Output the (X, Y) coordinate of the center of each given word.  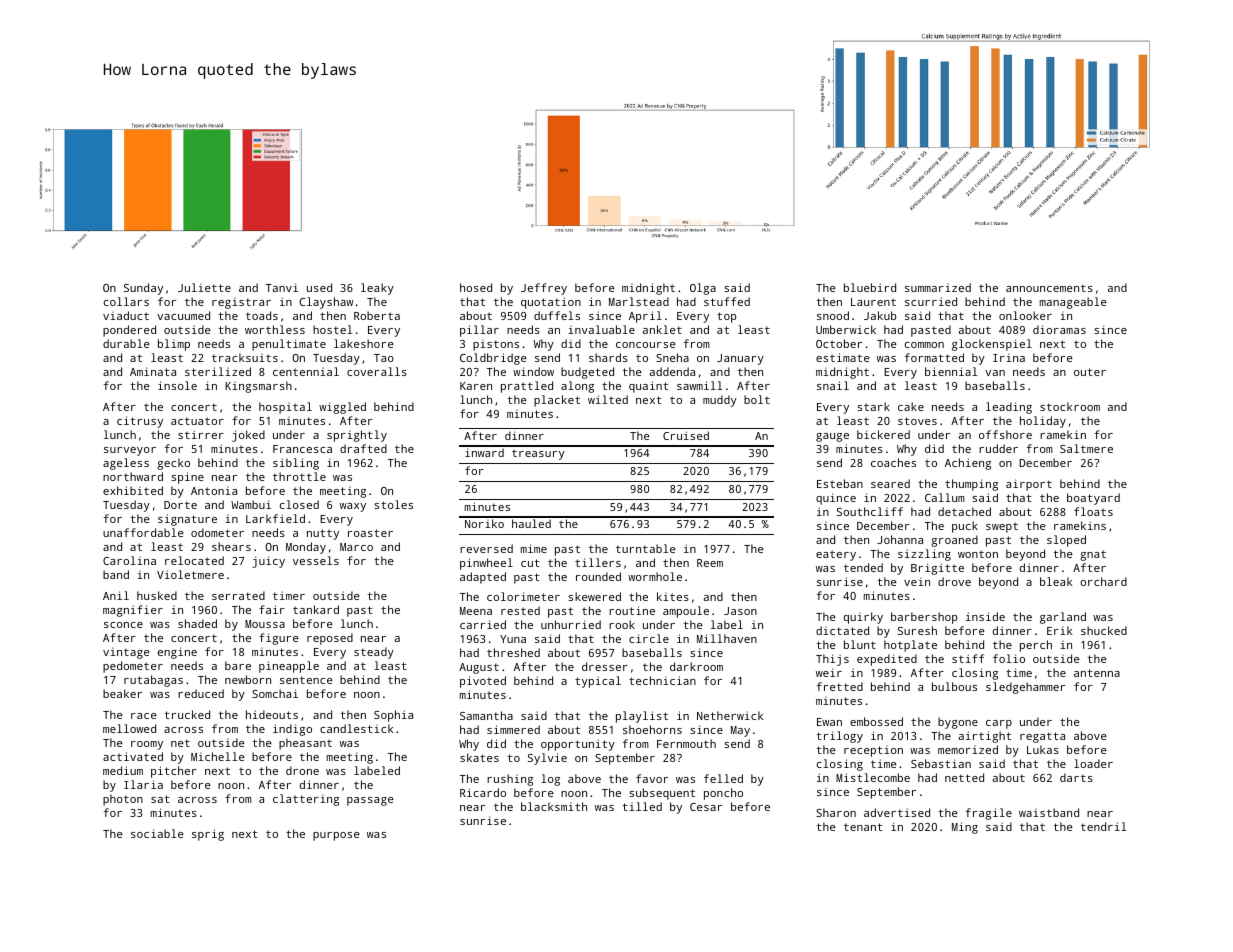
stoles (393, 504)
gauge (832, 437)
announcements (1049, 288)
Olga (703, 289)
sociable (157, 833)
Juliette (204, 287)
